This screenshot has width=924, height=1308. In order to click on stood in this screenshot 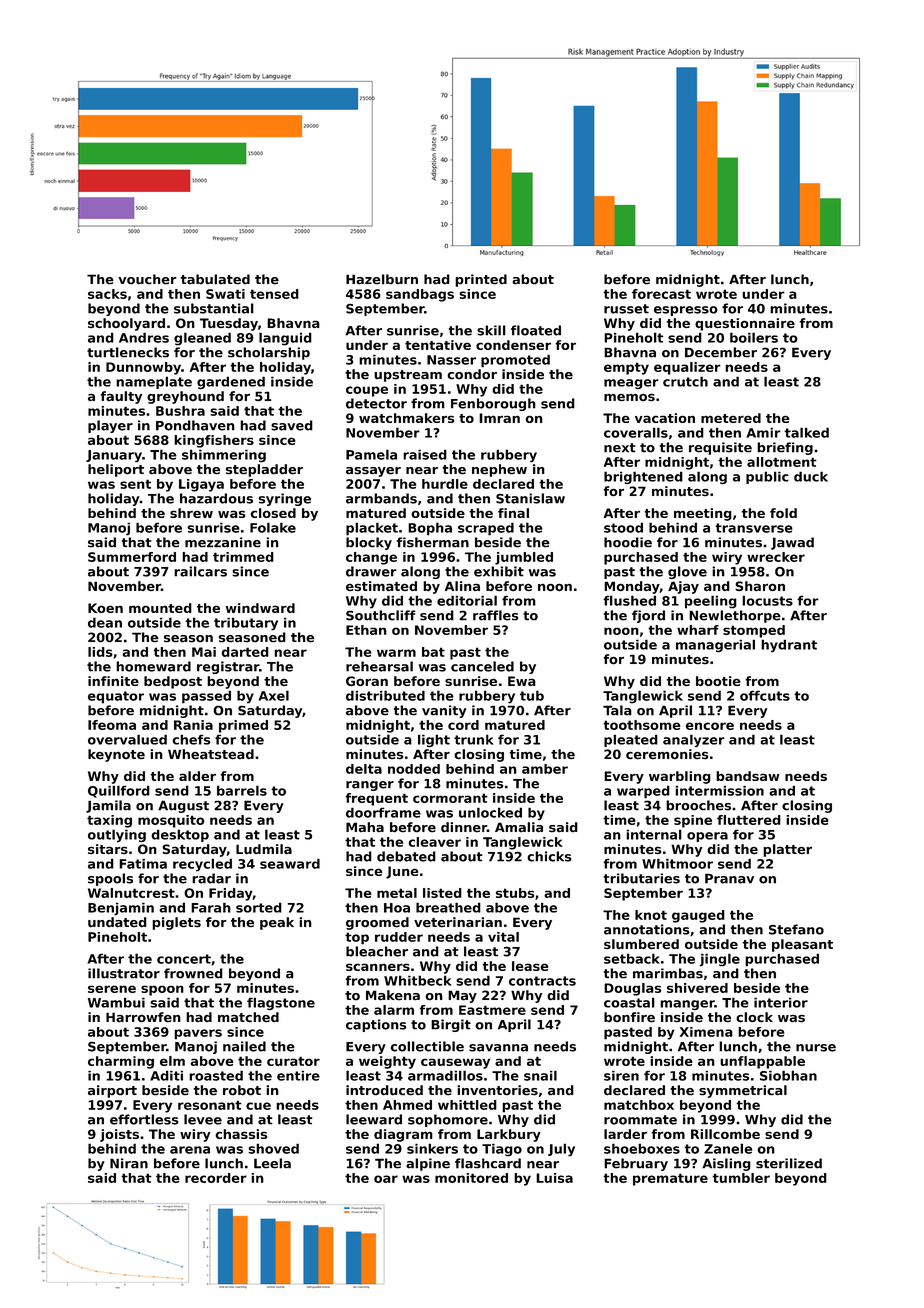, I will do `click(623, 527)`.
